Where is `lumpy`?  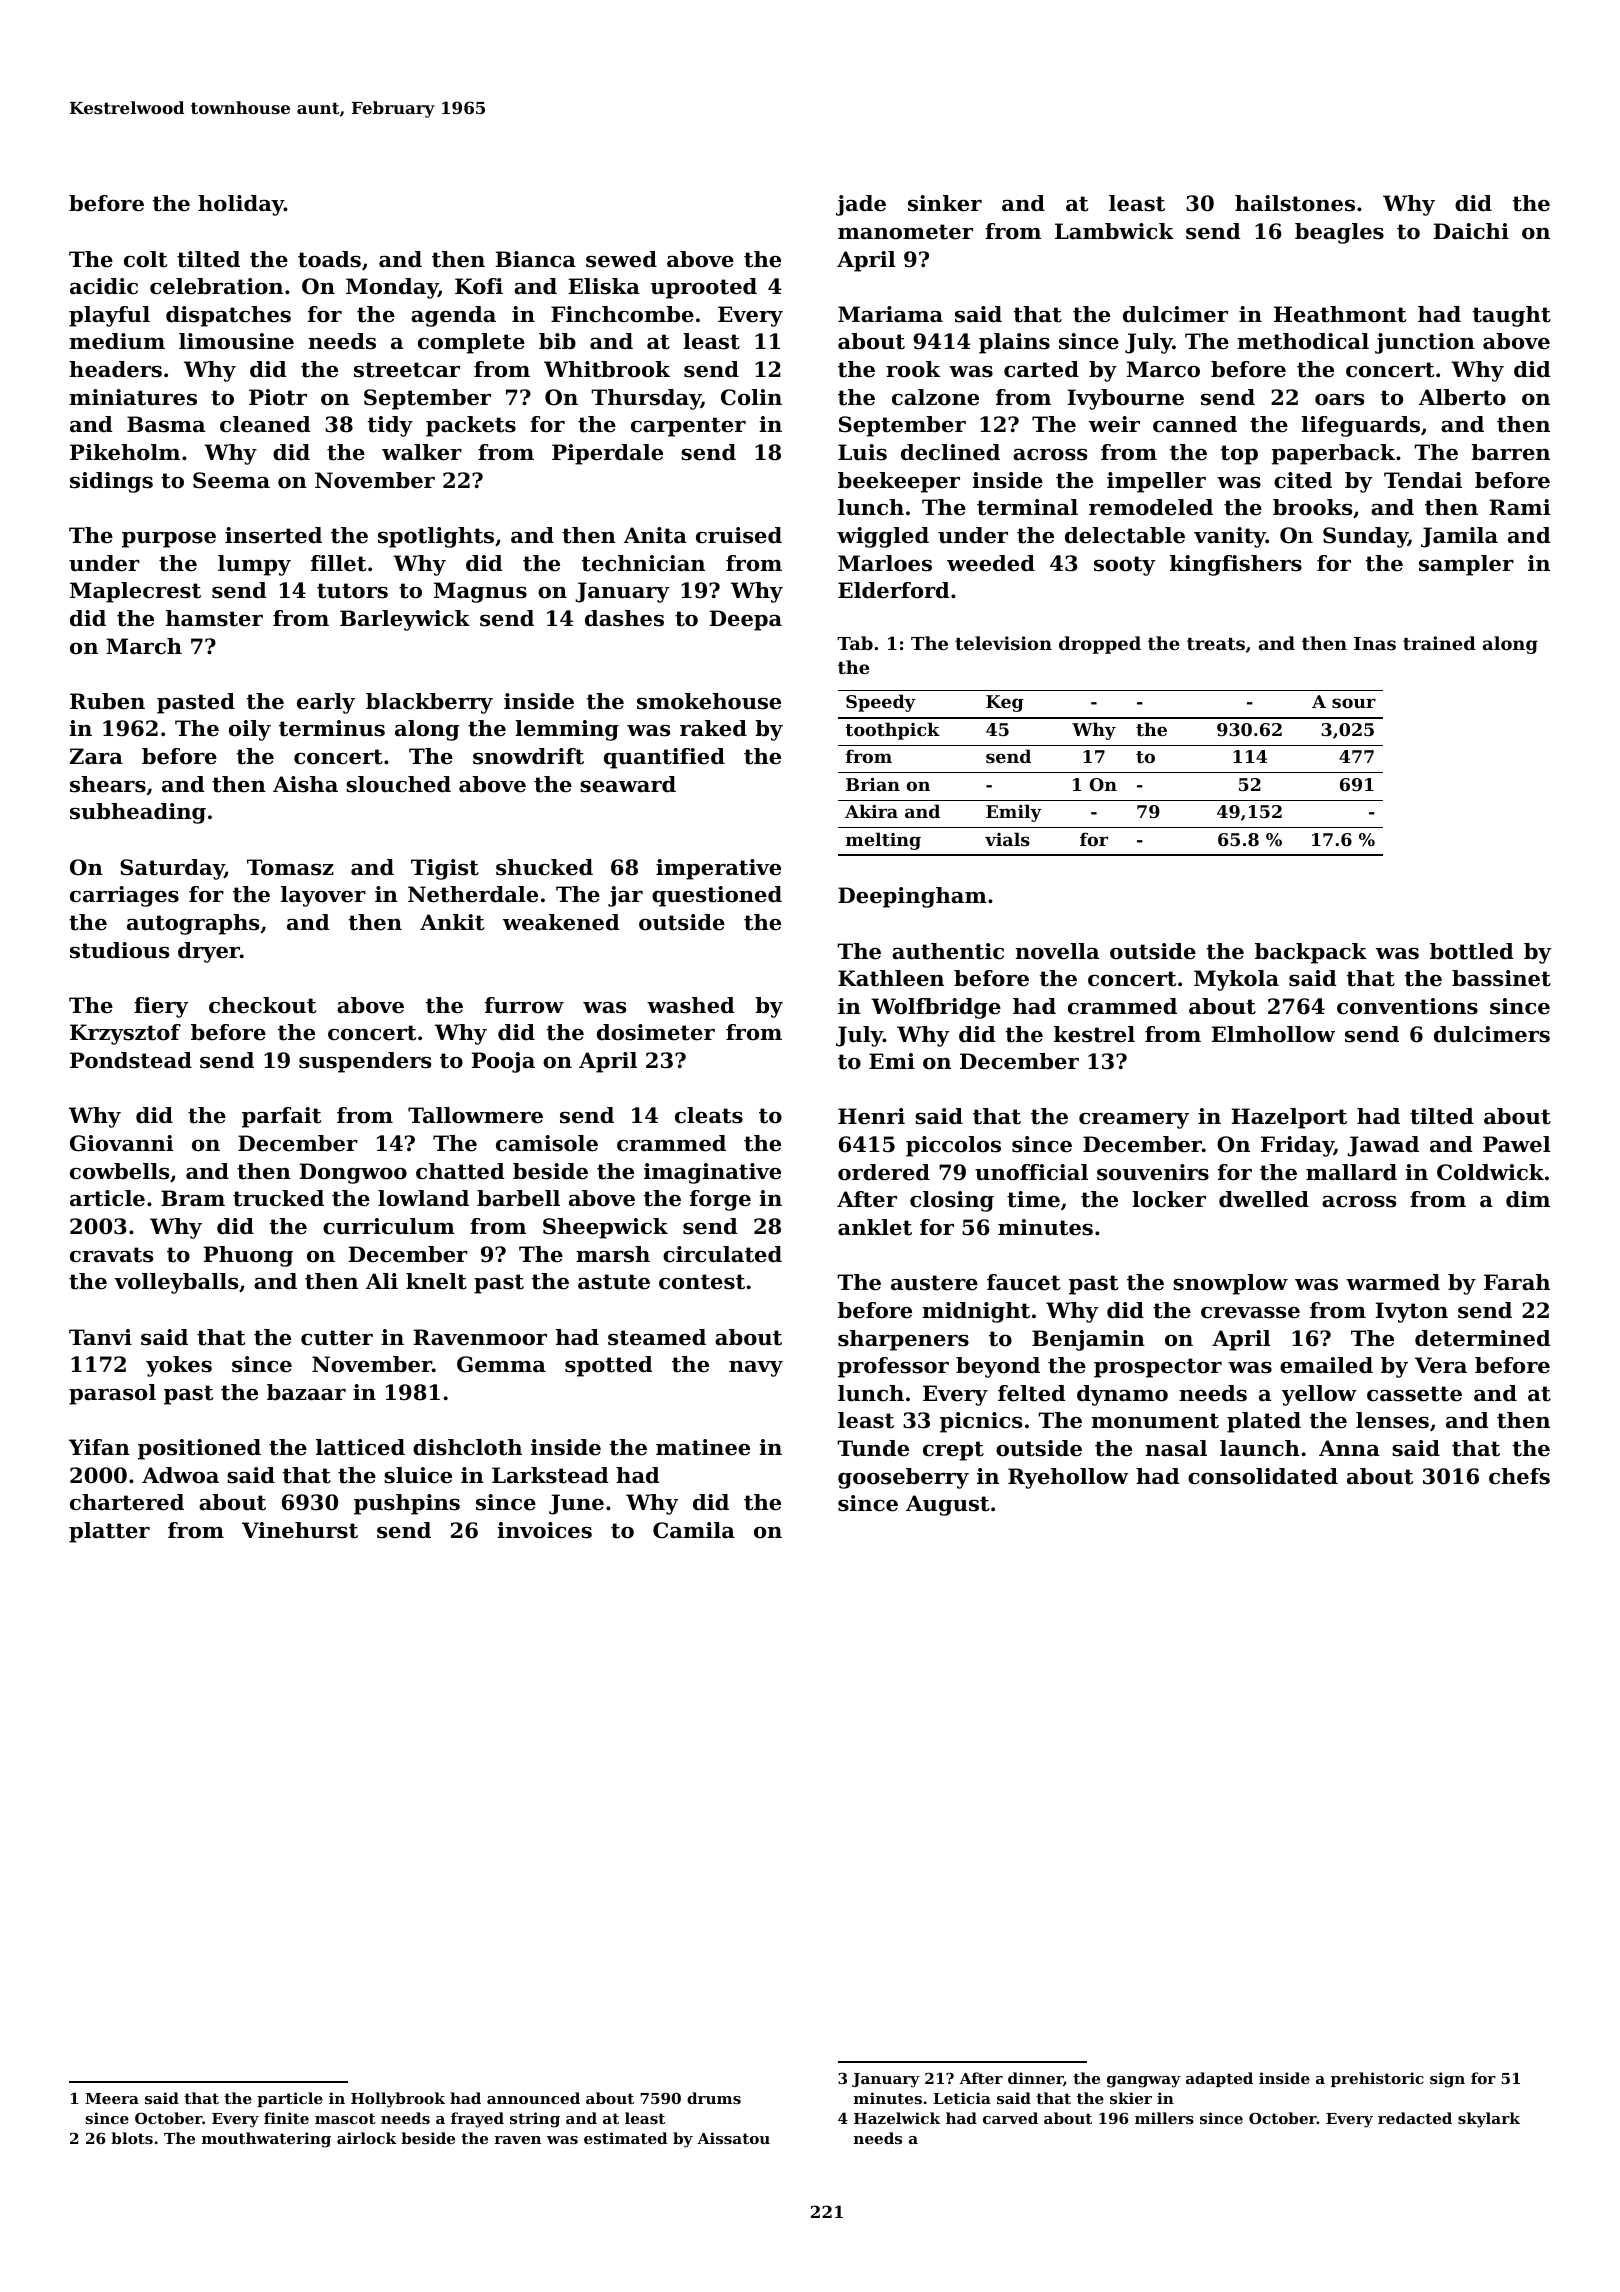
lumpy is located at coordinates (254, 565).
